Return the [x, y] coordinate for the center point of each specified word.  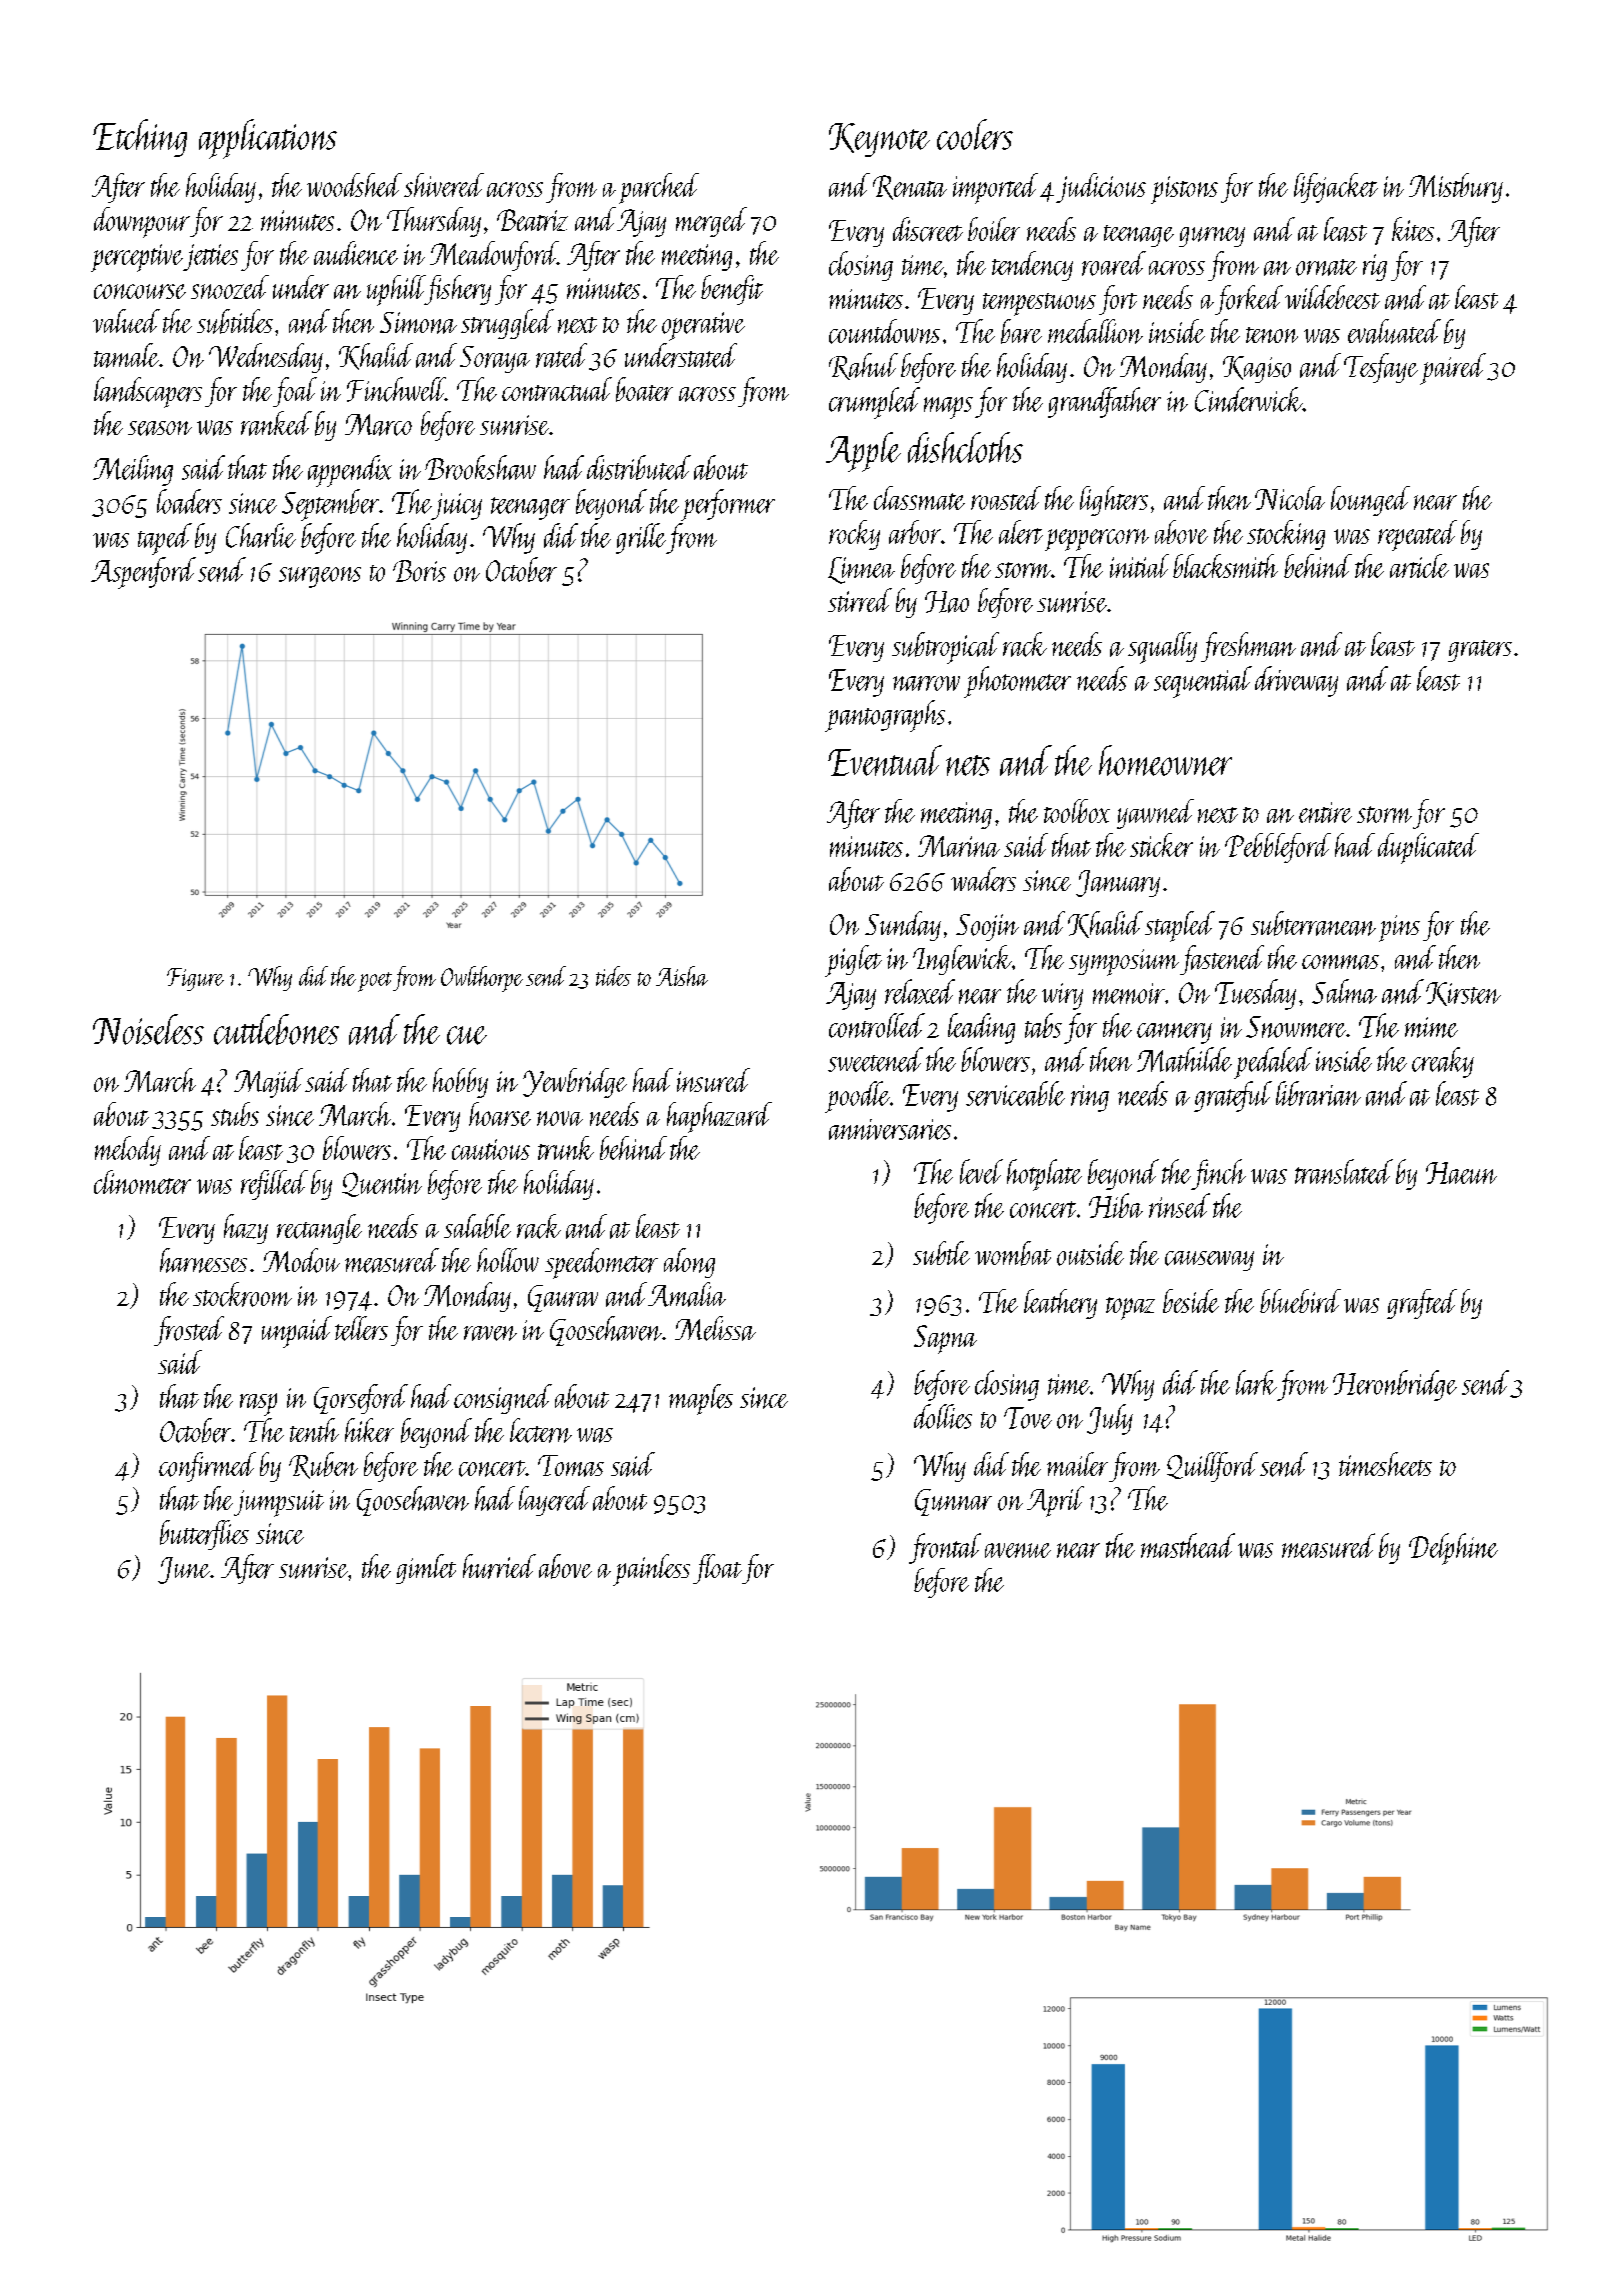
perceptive [137, 258]
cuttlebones [276, 1029]
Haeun [1461, 1173]
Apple [863, 452]
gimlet [426, 1569]
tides [613, 976]
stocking [1286, 535]
